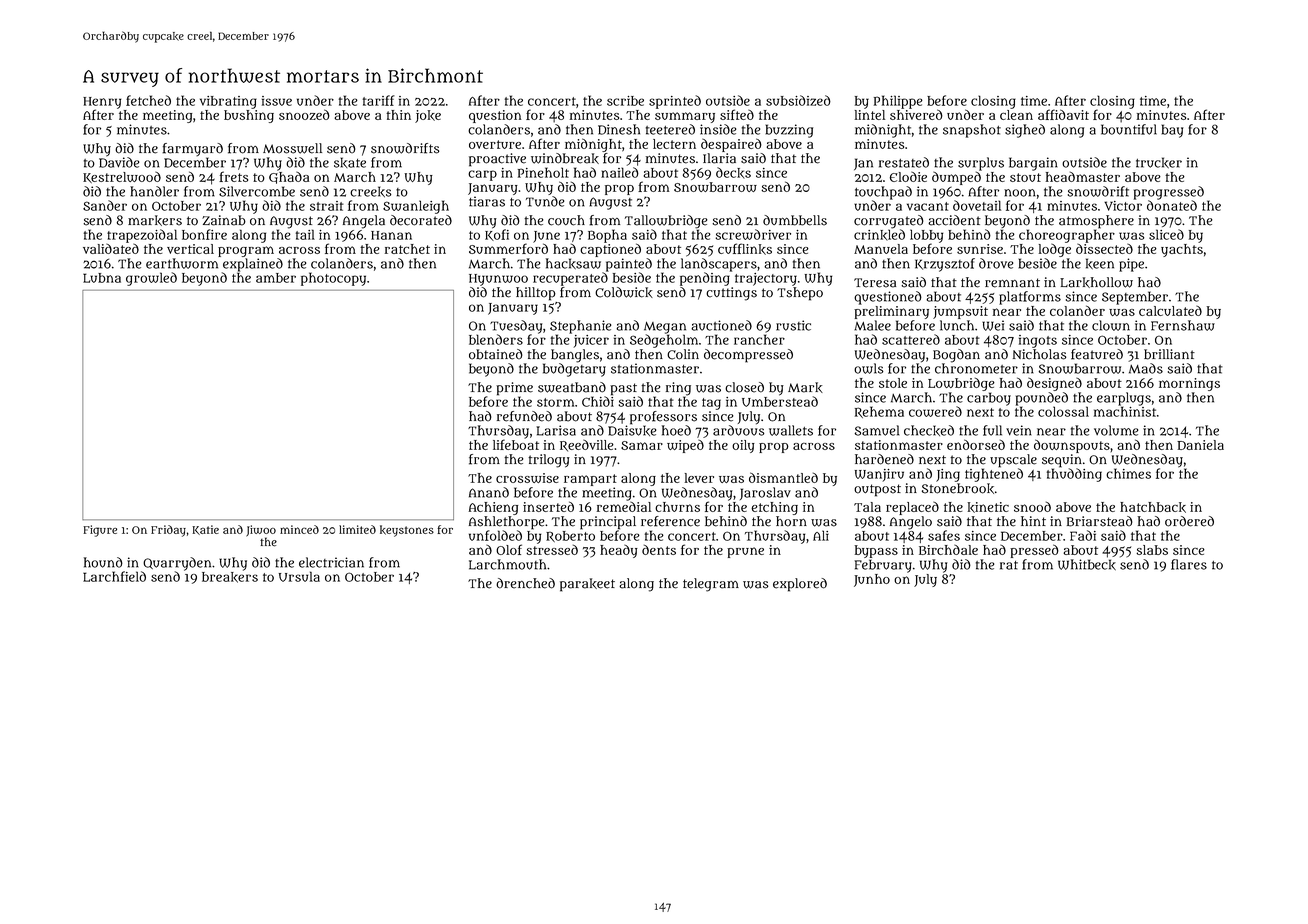  What do you see at coordinates (872, 580) in the screenshot?
I see `Junho` at bounding box center [872, 580].
